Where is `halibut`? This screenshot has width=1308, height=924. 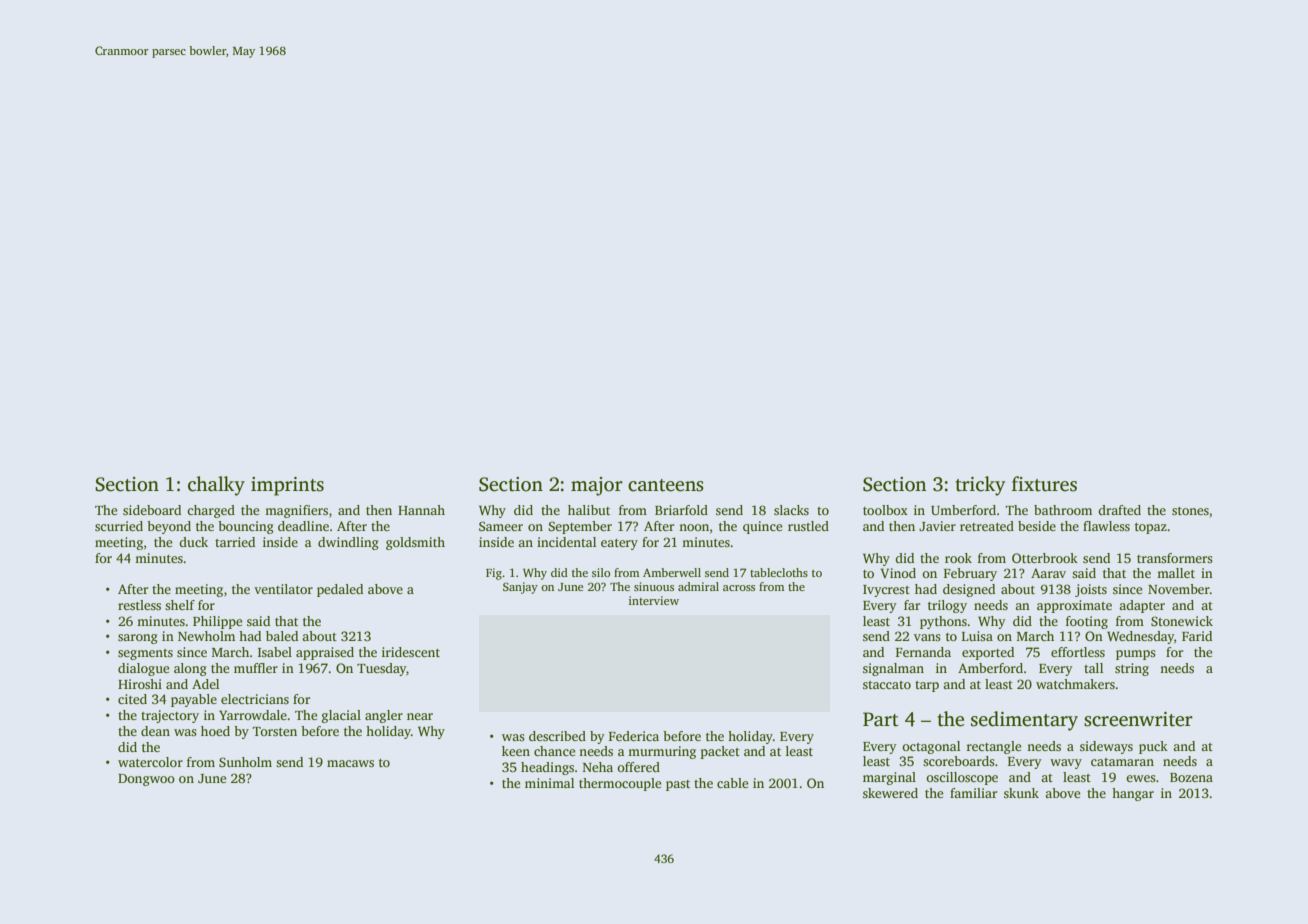 halibut is located at coordinates (589, 510).
